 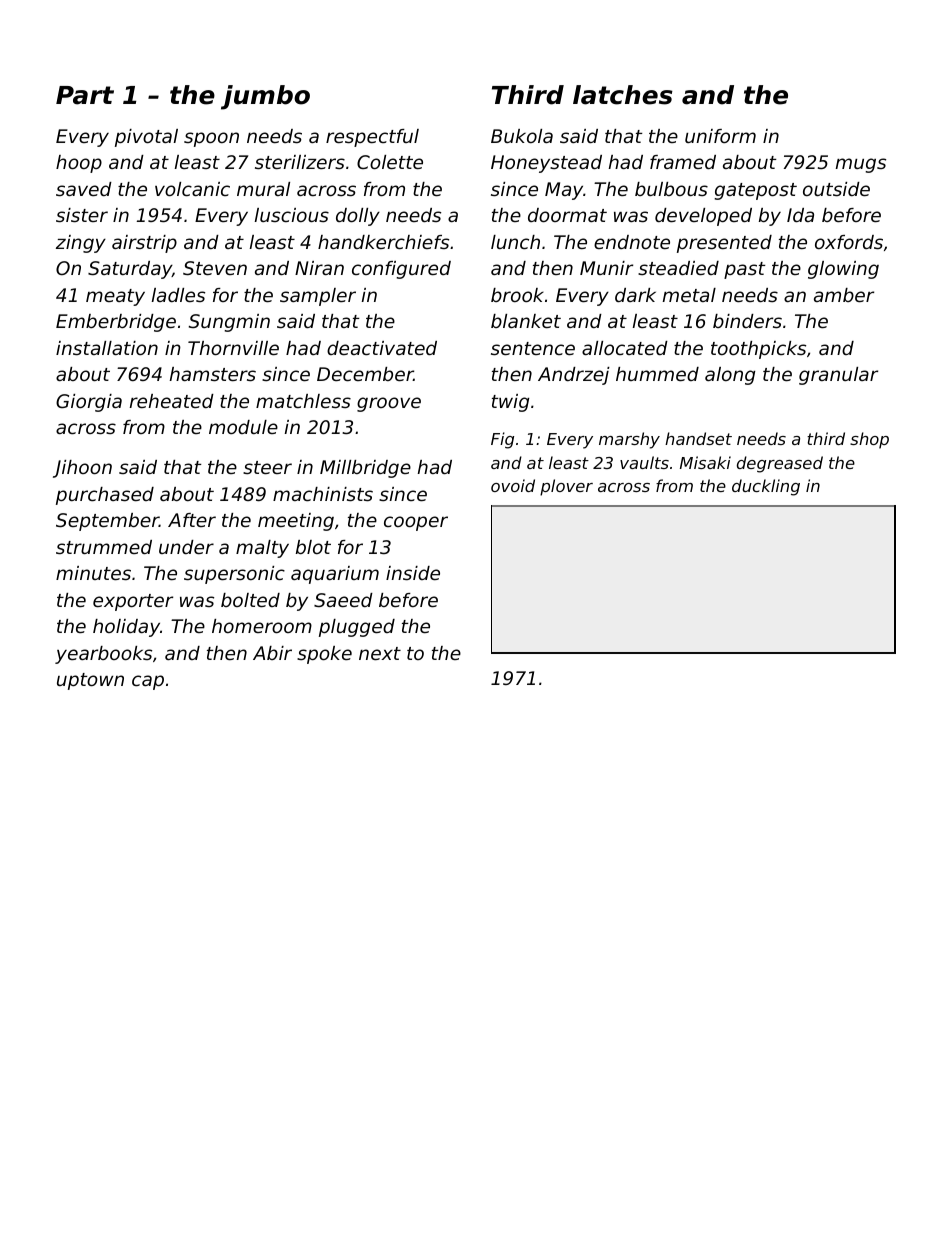 I want to click on exporter, so click(x=133, y=602).
